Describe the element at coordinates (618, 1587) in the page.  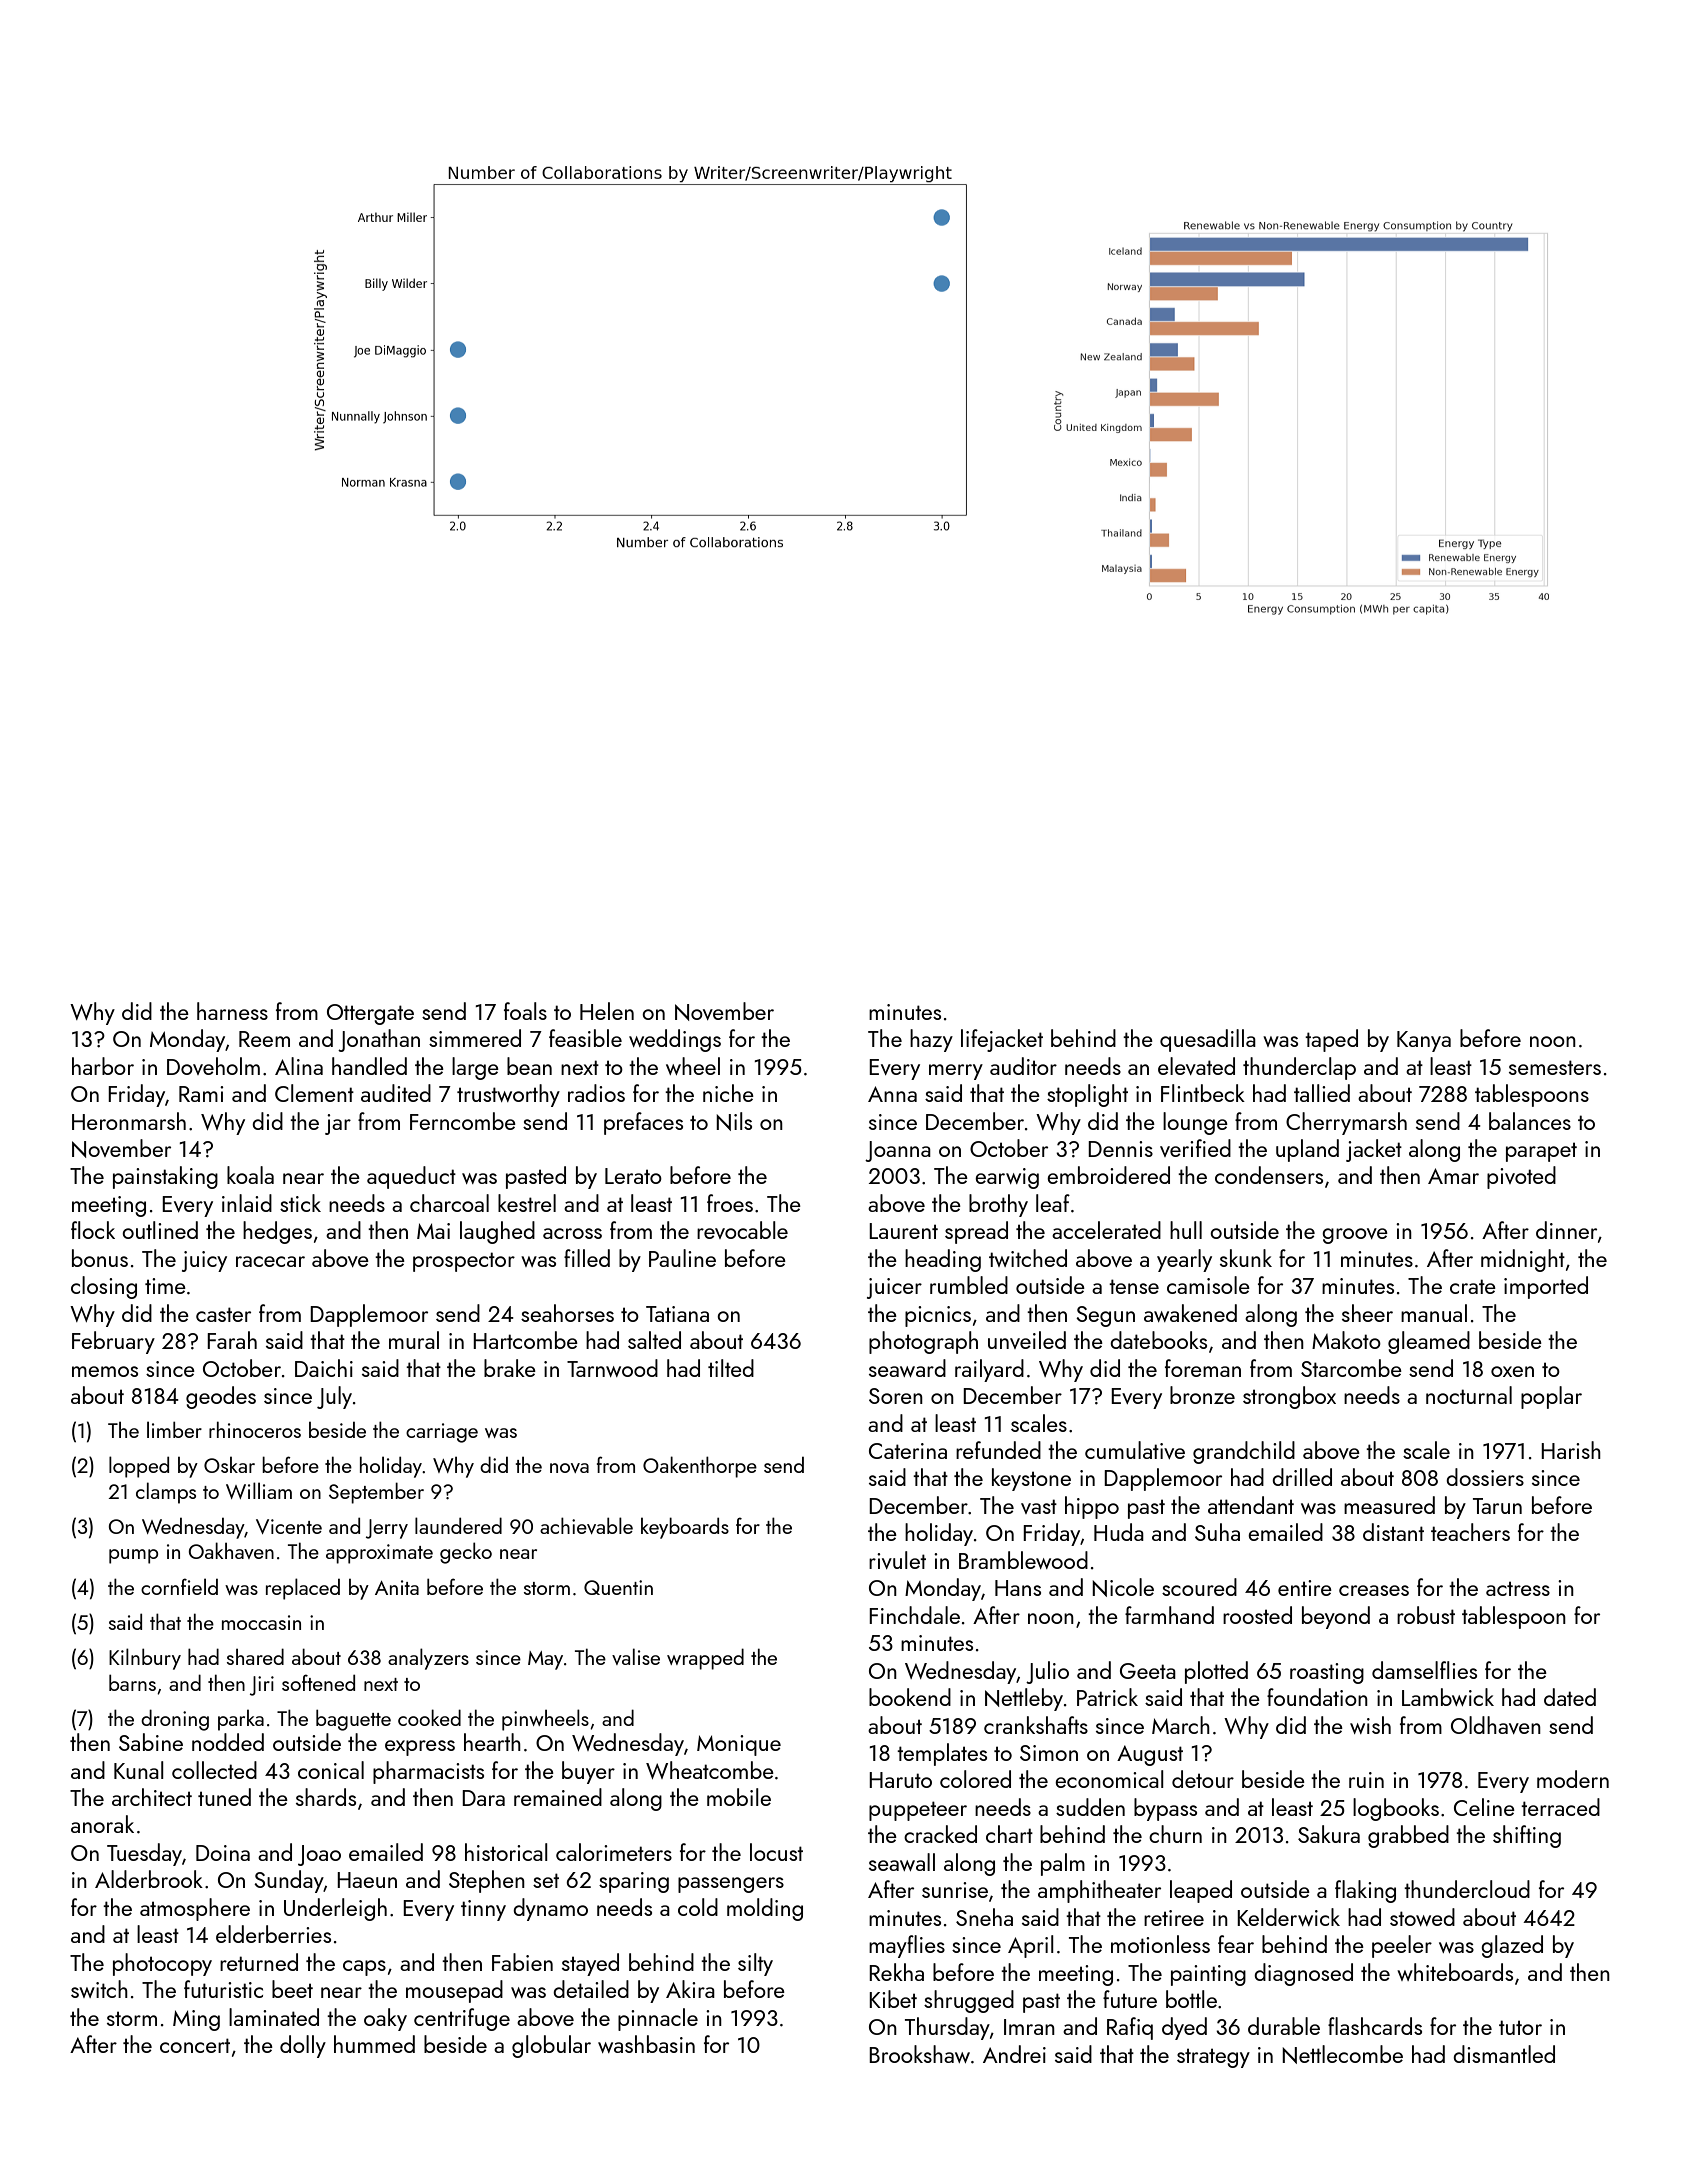
I see `Quentin` at that location.
